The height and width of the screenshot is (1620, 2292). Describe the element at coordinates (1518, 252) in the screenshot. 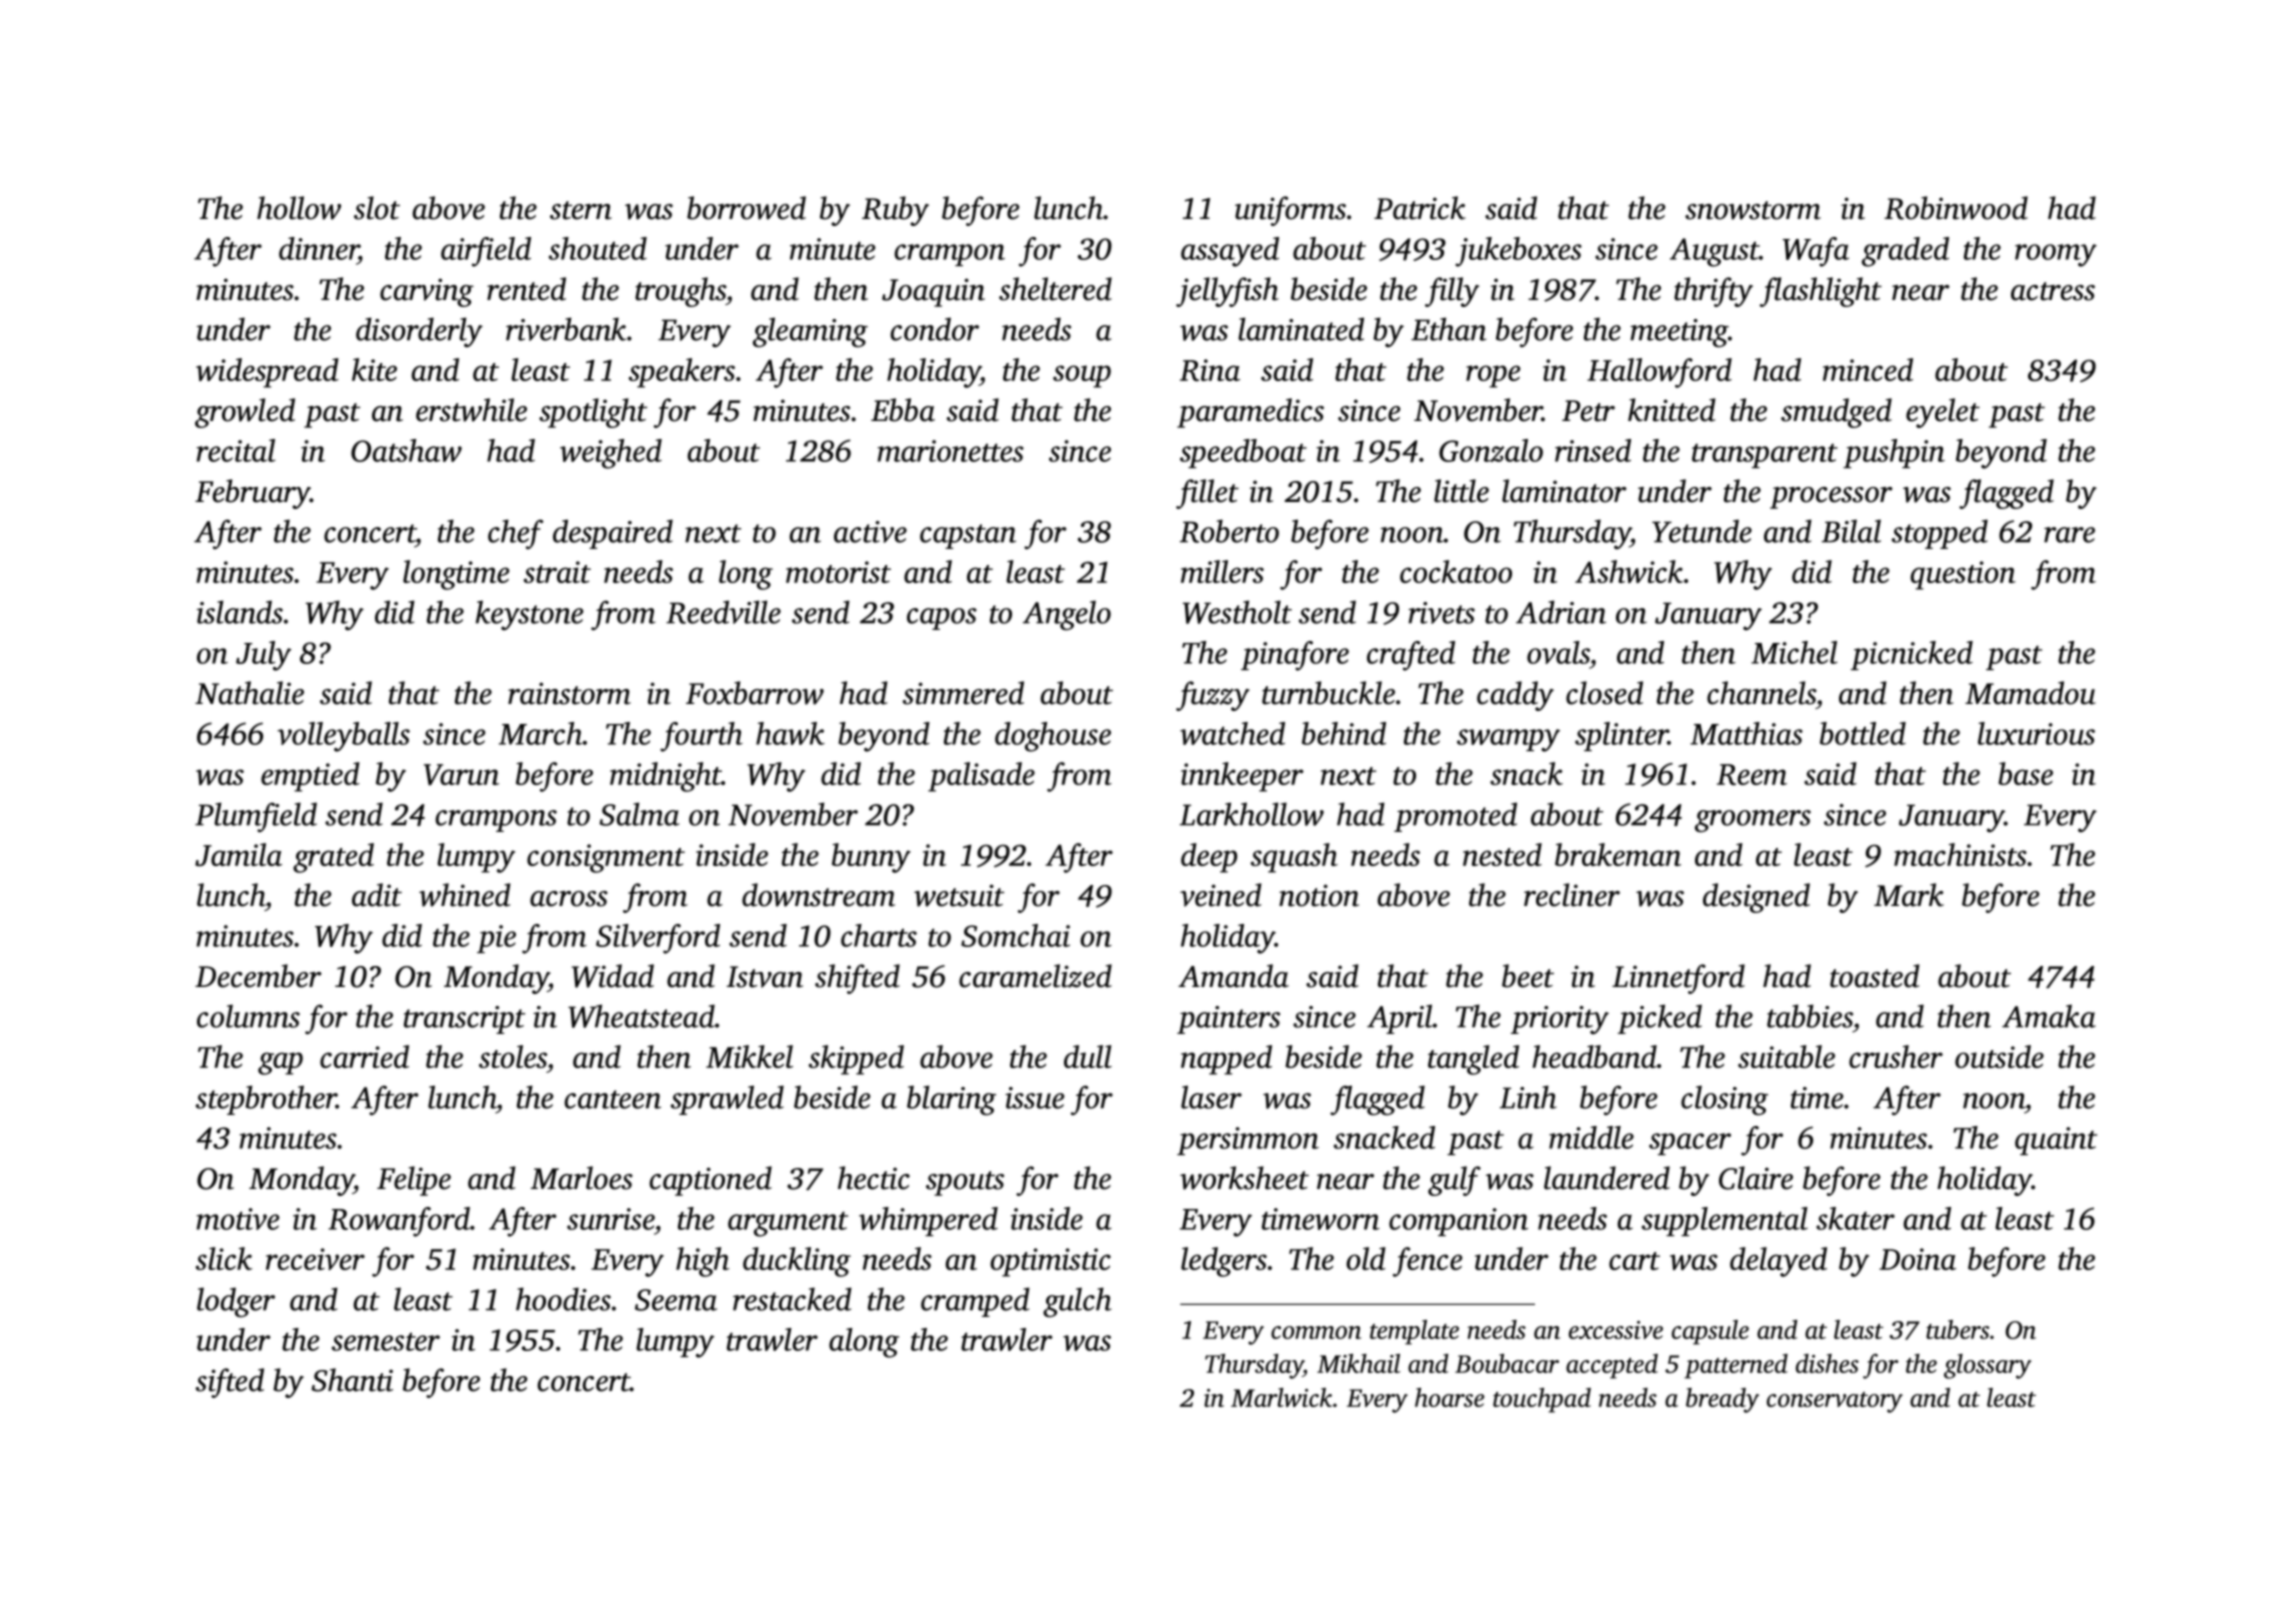

I see `jukeboxes` at that location.
